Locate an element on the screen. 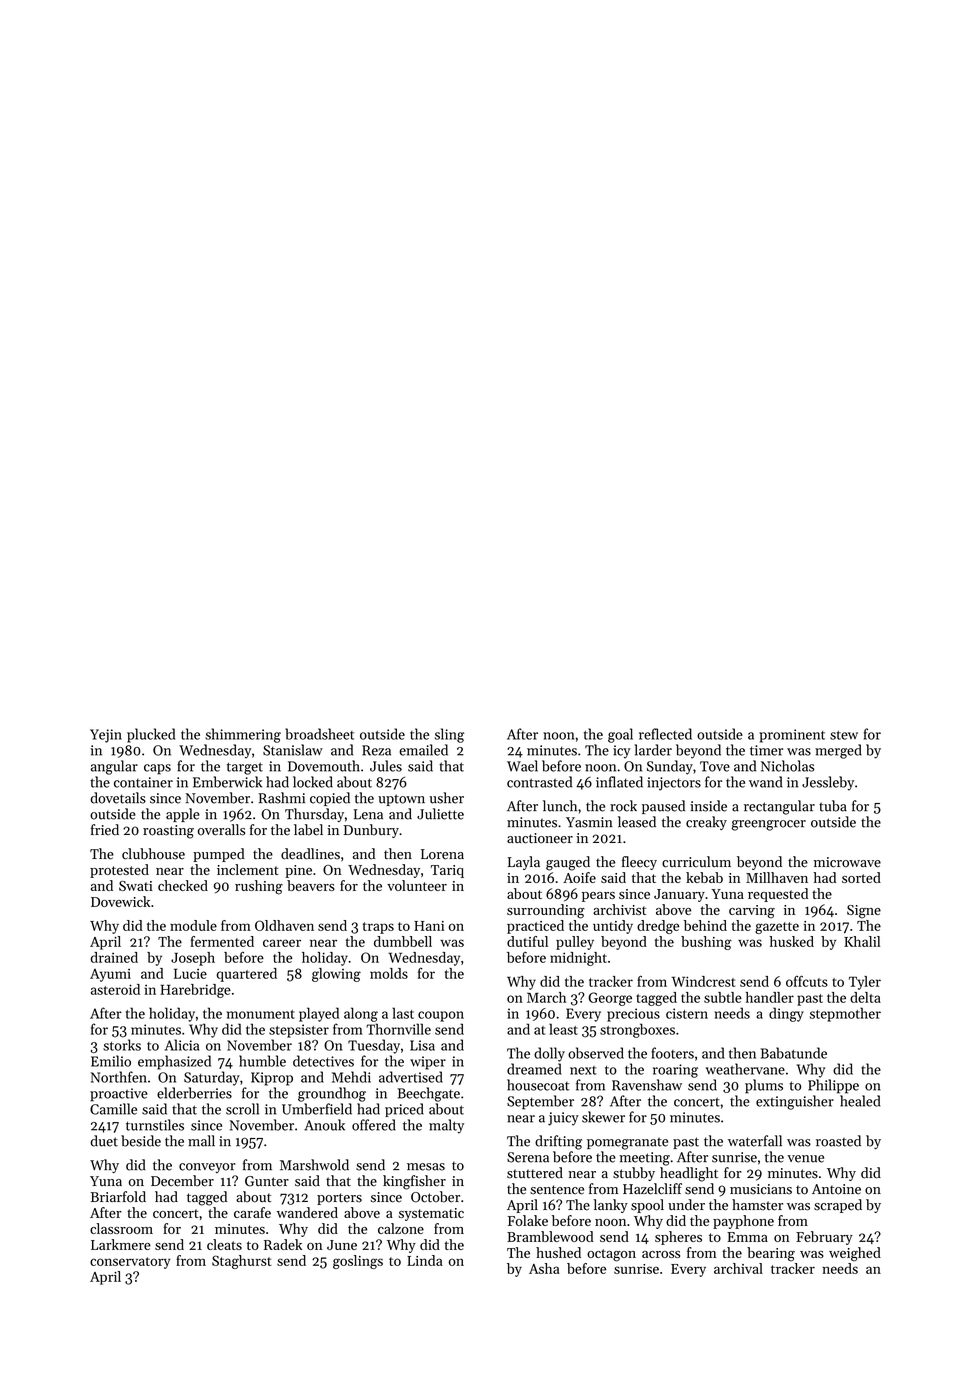 The width and height of the screenshot is (971, 1380). least is located at coordinates (563, 1029).
